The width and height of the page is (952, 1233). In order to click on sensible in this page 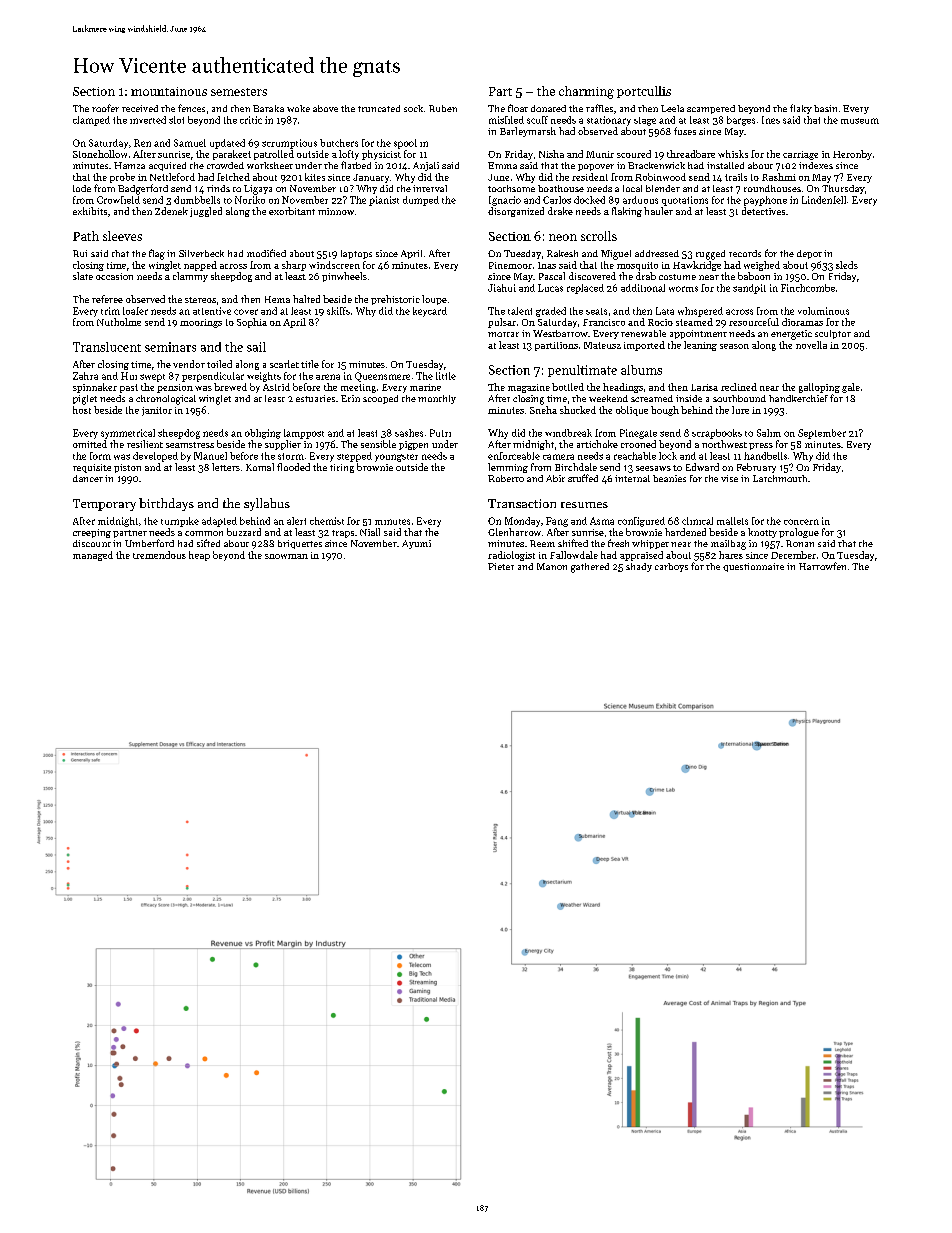, I will do `click(378, 444)`.
